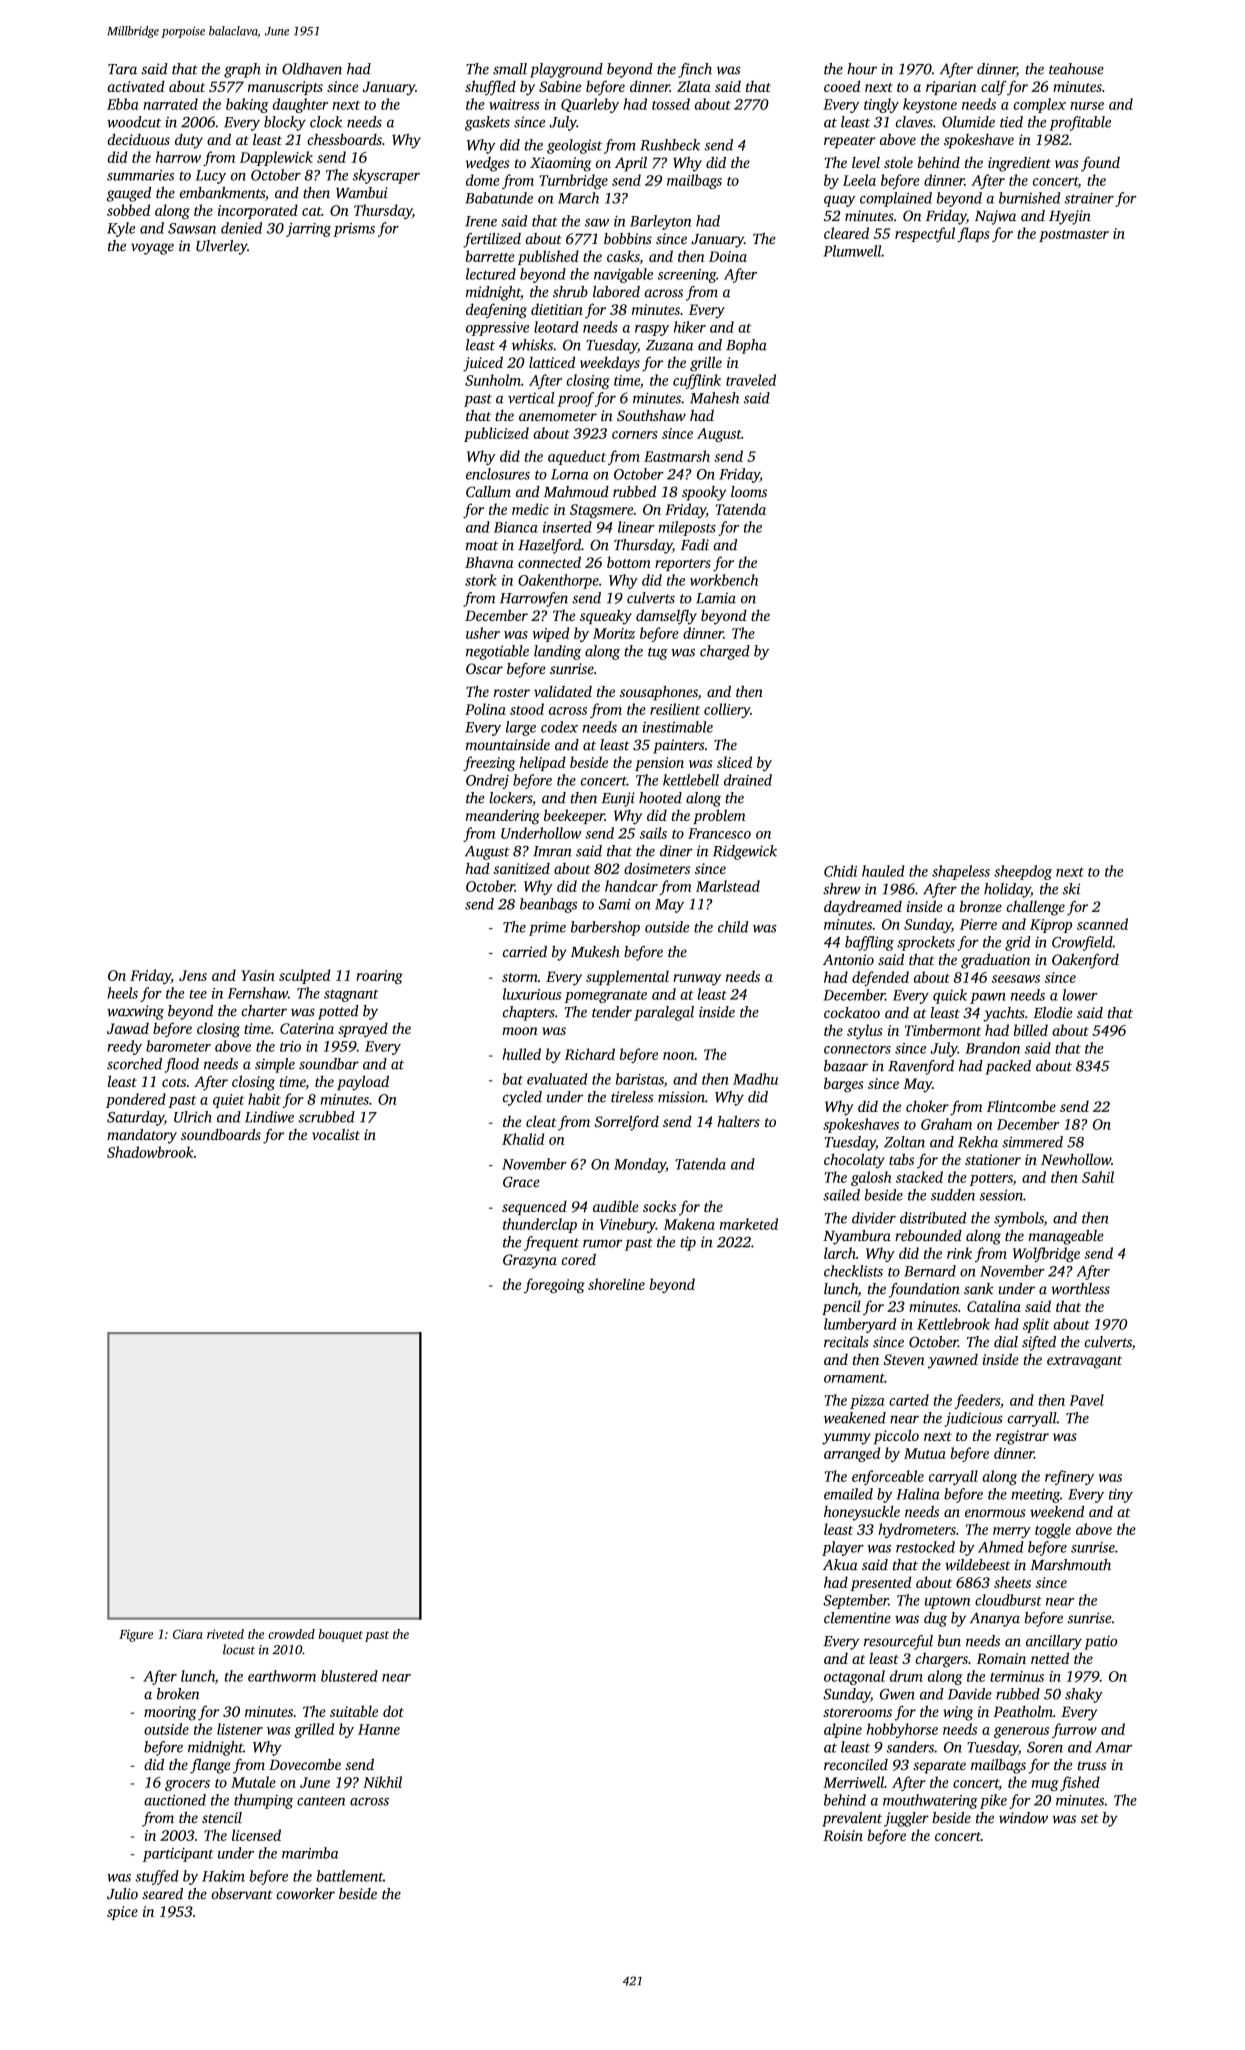 This document has height=2050, width=1245. I want to click on playground, so click(566, 70).
